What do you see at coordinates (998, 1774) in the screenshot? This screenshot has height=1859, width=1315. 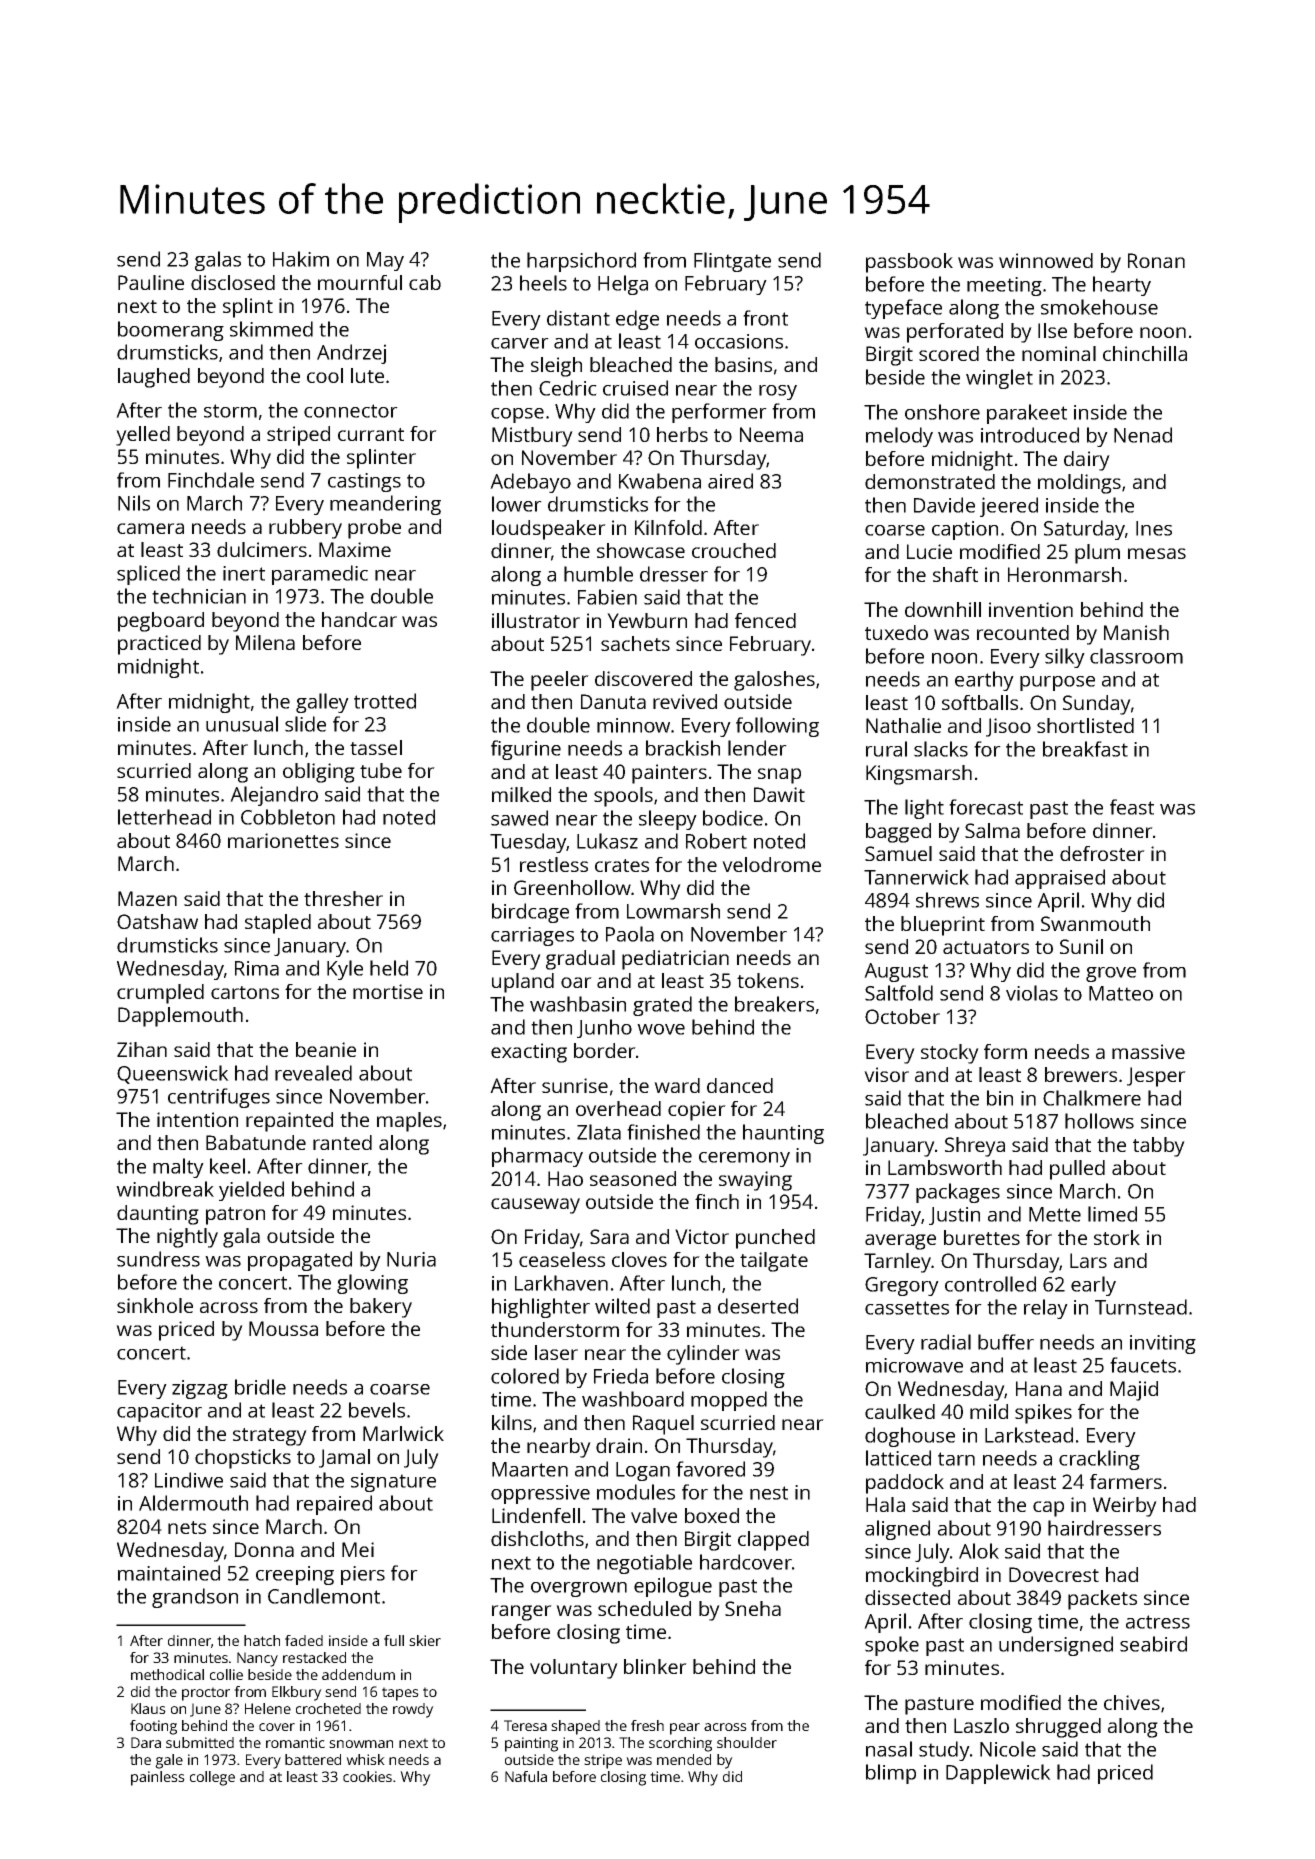 I see `Dapplewick` at bounding box center [998, 1774].
